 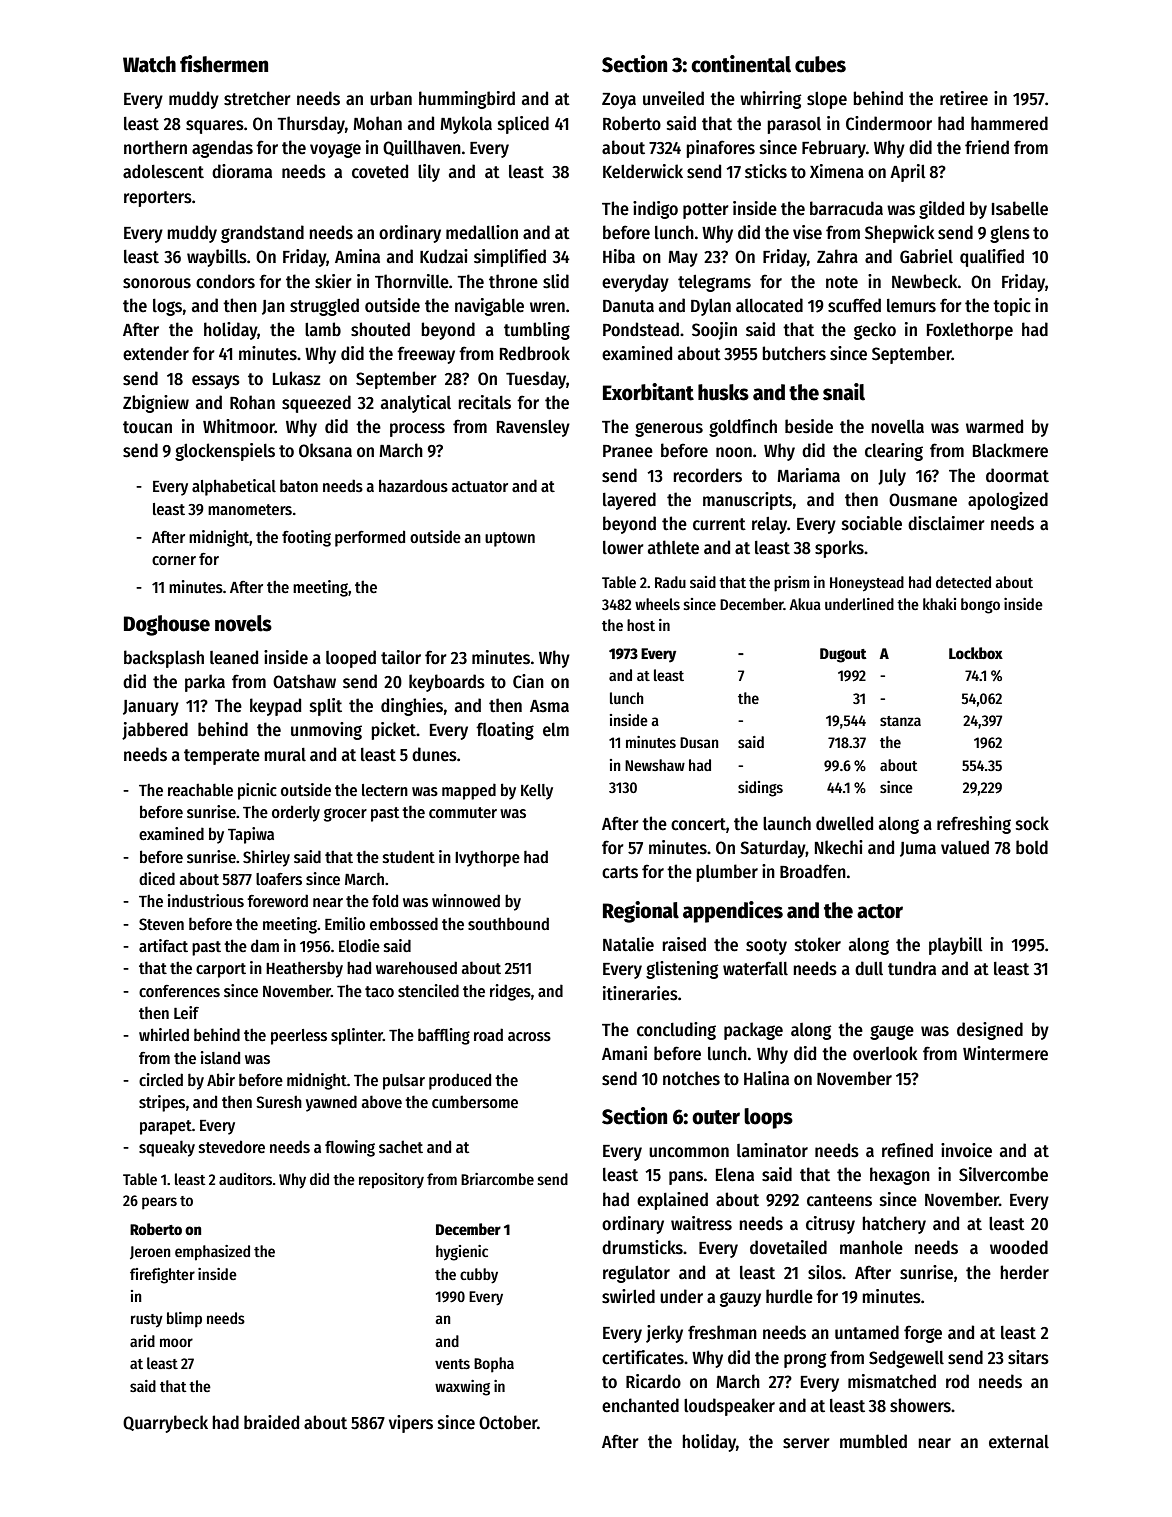 I want to click on southbound, so click(x=508, y=924).
